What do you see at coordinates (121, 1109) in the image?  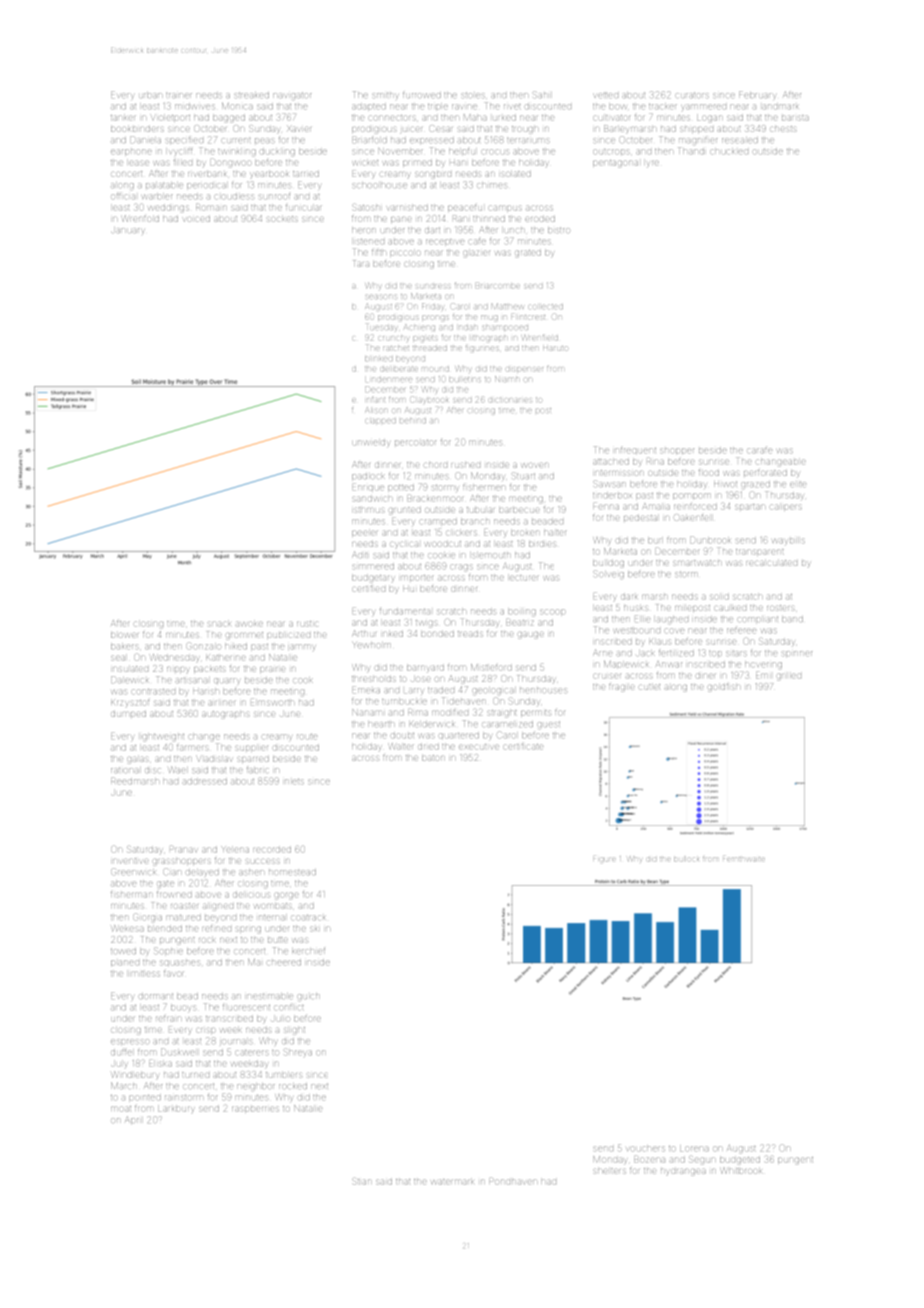 I see `moat` at bounding box center [121, 1109].
